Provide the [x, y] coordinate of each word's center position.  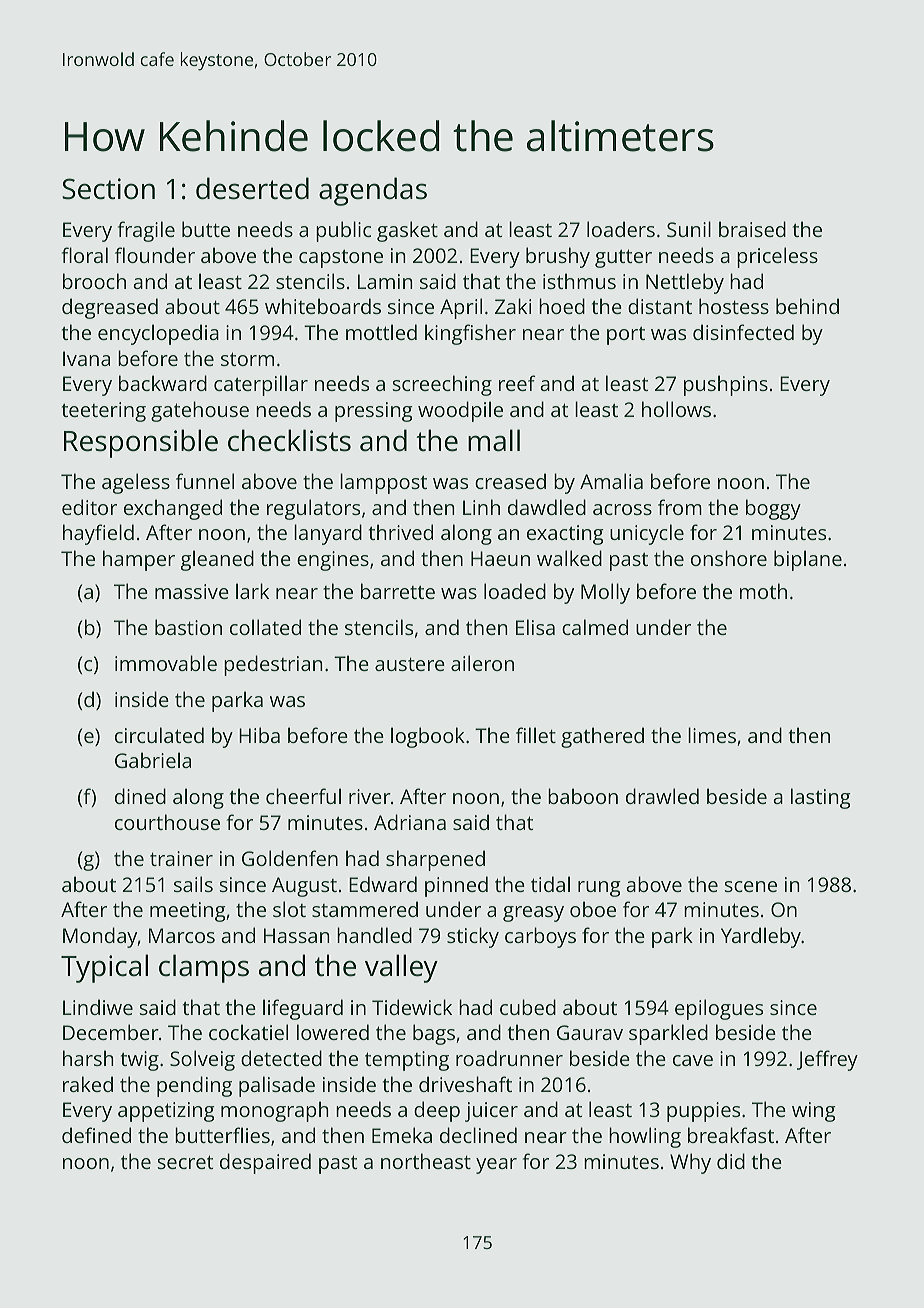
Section [108, 189]
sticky [473, 937]
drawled [662, 796]
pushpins [726, 385]
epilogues [719, 1009]
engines [333, 561]
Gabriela [153, 760]
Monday [100, 937]
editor [89, 507]
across [622, 509]
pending [194, 1086]
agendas [373, 191]
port [626, 336]
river [370, 796]
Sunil [689, 229]
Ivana [86, 358]
